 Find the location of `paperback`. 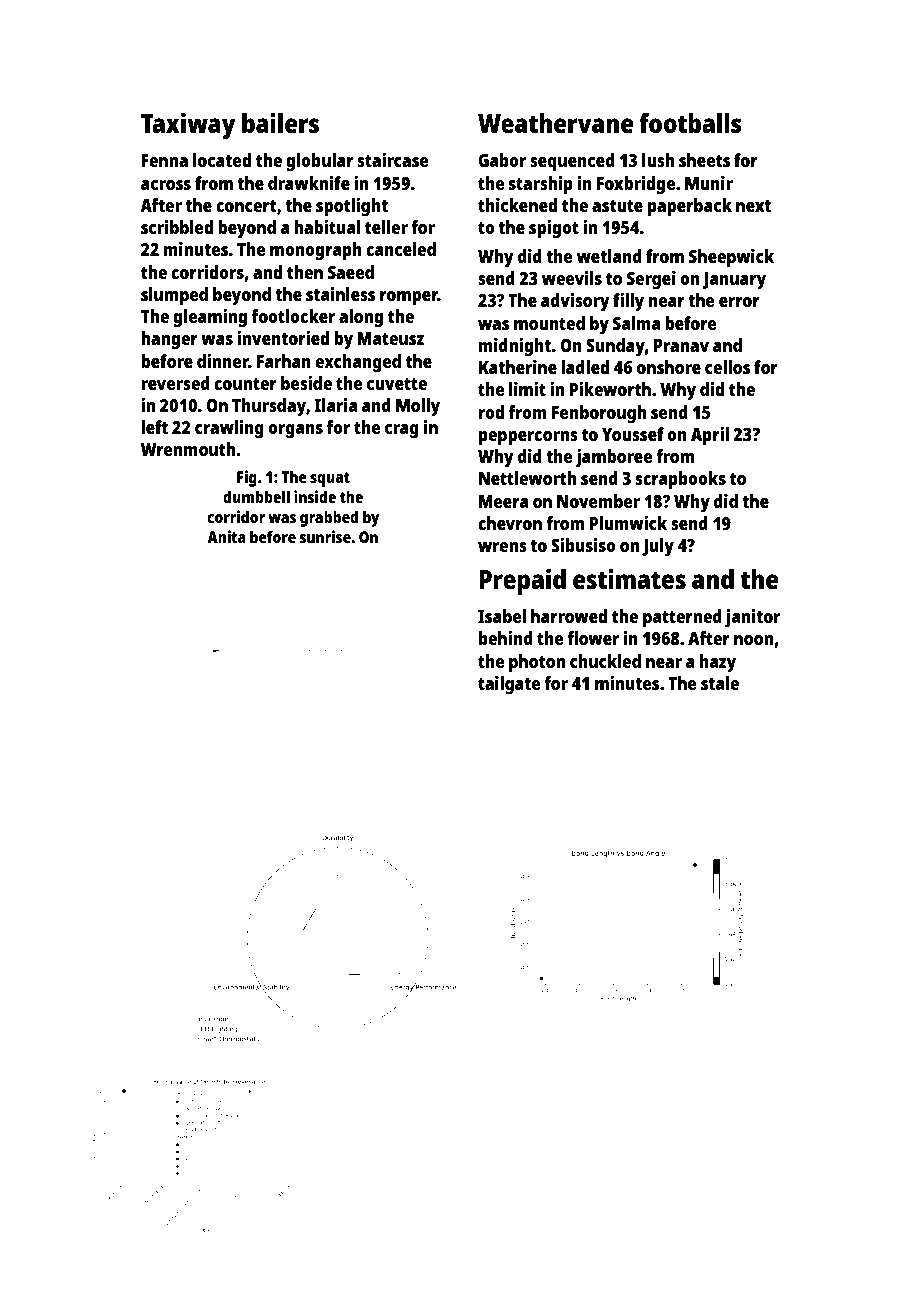

paperback is located at coordinates (690, 207).
